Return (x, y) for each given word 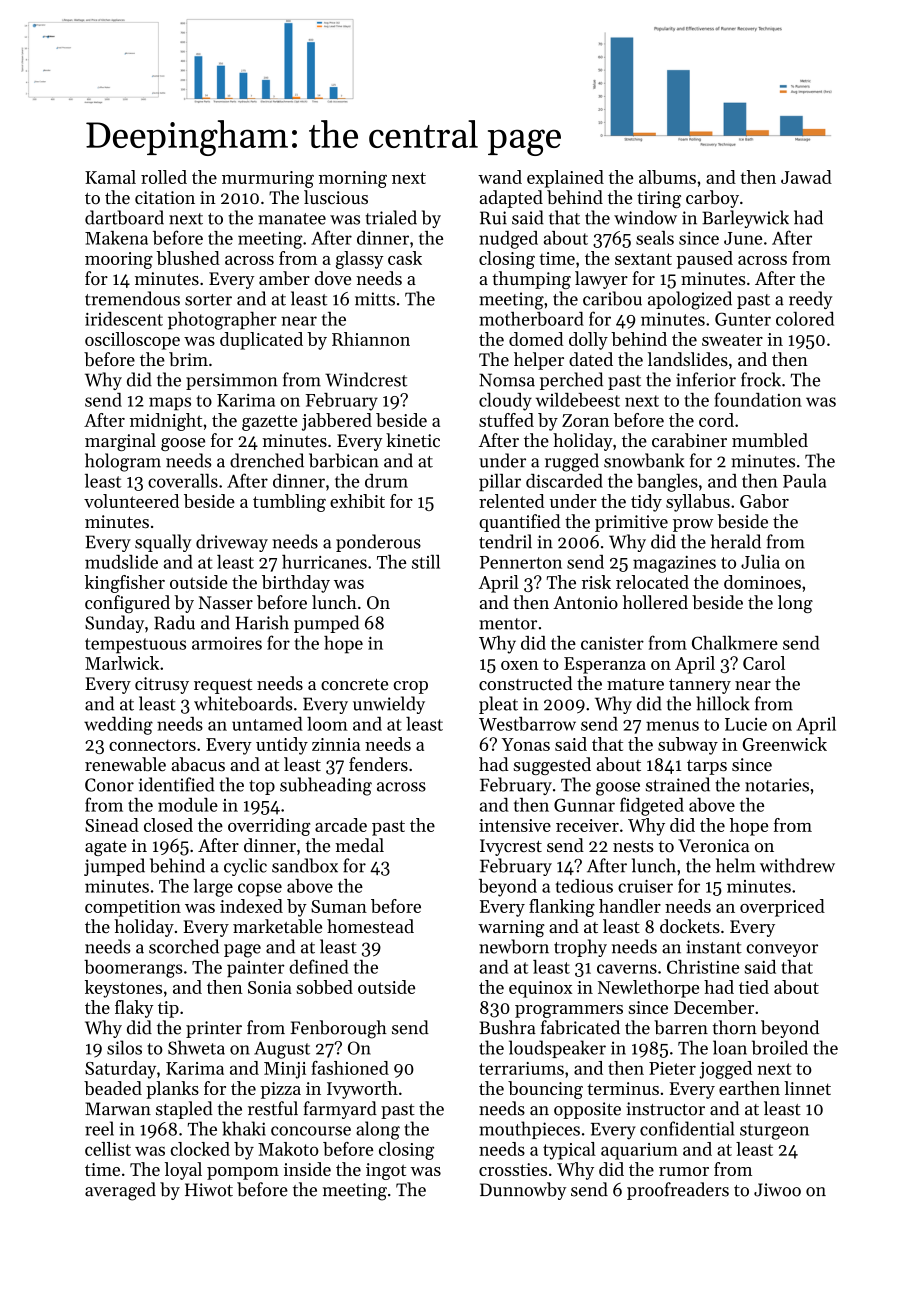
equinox (540, 989)
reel (99, 1128)
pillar (500, 483)
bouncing (545, 1090)
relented (512, 501)
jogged (725, 1070)
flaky (134, 1009)
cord (716, 420)
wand (500, 177)
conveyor (782, 950)
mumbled (770, 440)
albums (667, 177)
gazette (269, 423)
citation (165, 197)
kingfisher (125, 584)
